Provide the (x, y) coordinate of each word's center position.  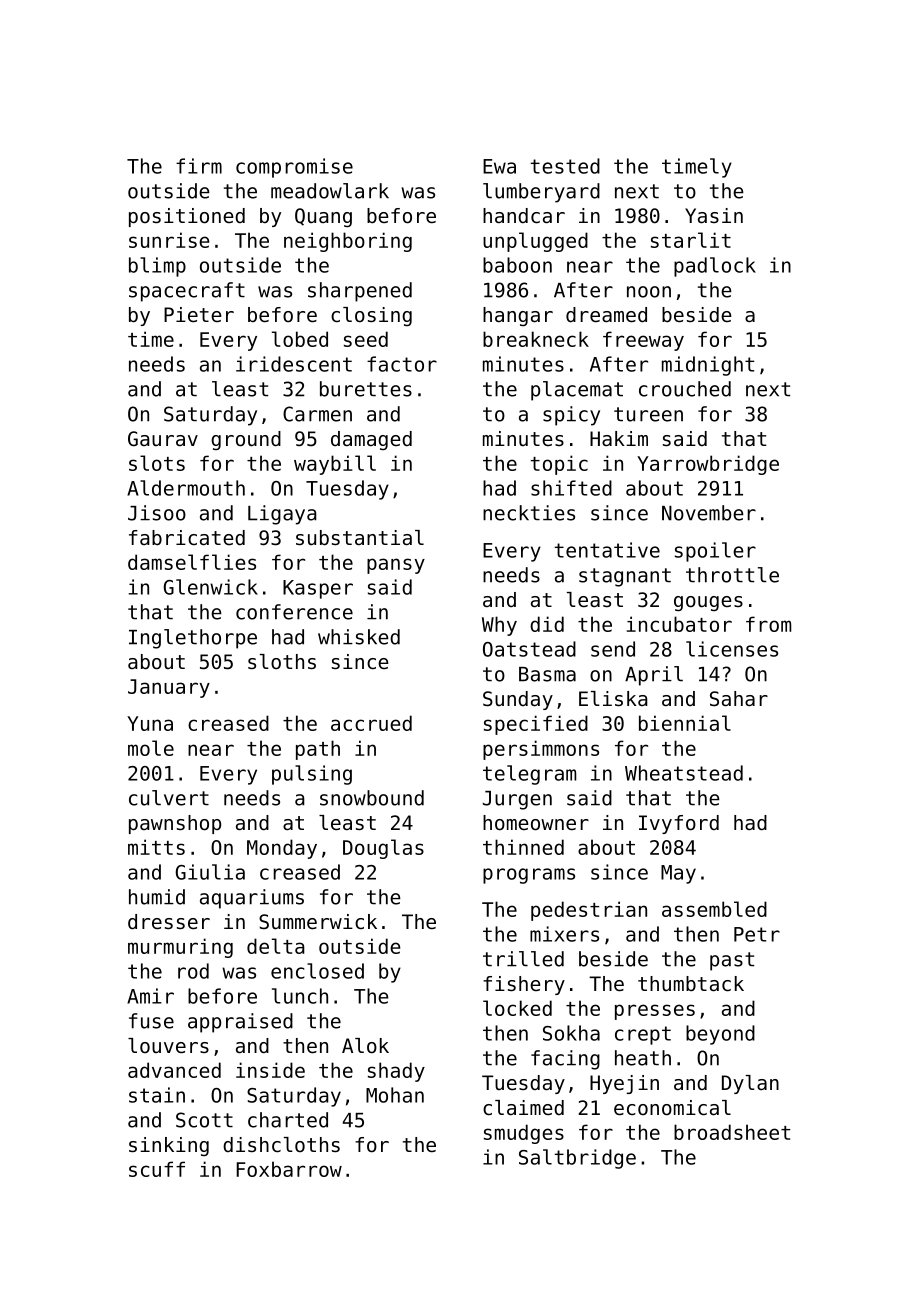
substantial (360, 538)
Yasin (714, 216)
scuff (157, 1169)
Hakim (619, 438)
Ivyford (679, 824)
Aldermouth (186, 488)
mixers (564, 934)
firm (199, 166)
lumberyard (541, 193)
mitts (156, 847)
